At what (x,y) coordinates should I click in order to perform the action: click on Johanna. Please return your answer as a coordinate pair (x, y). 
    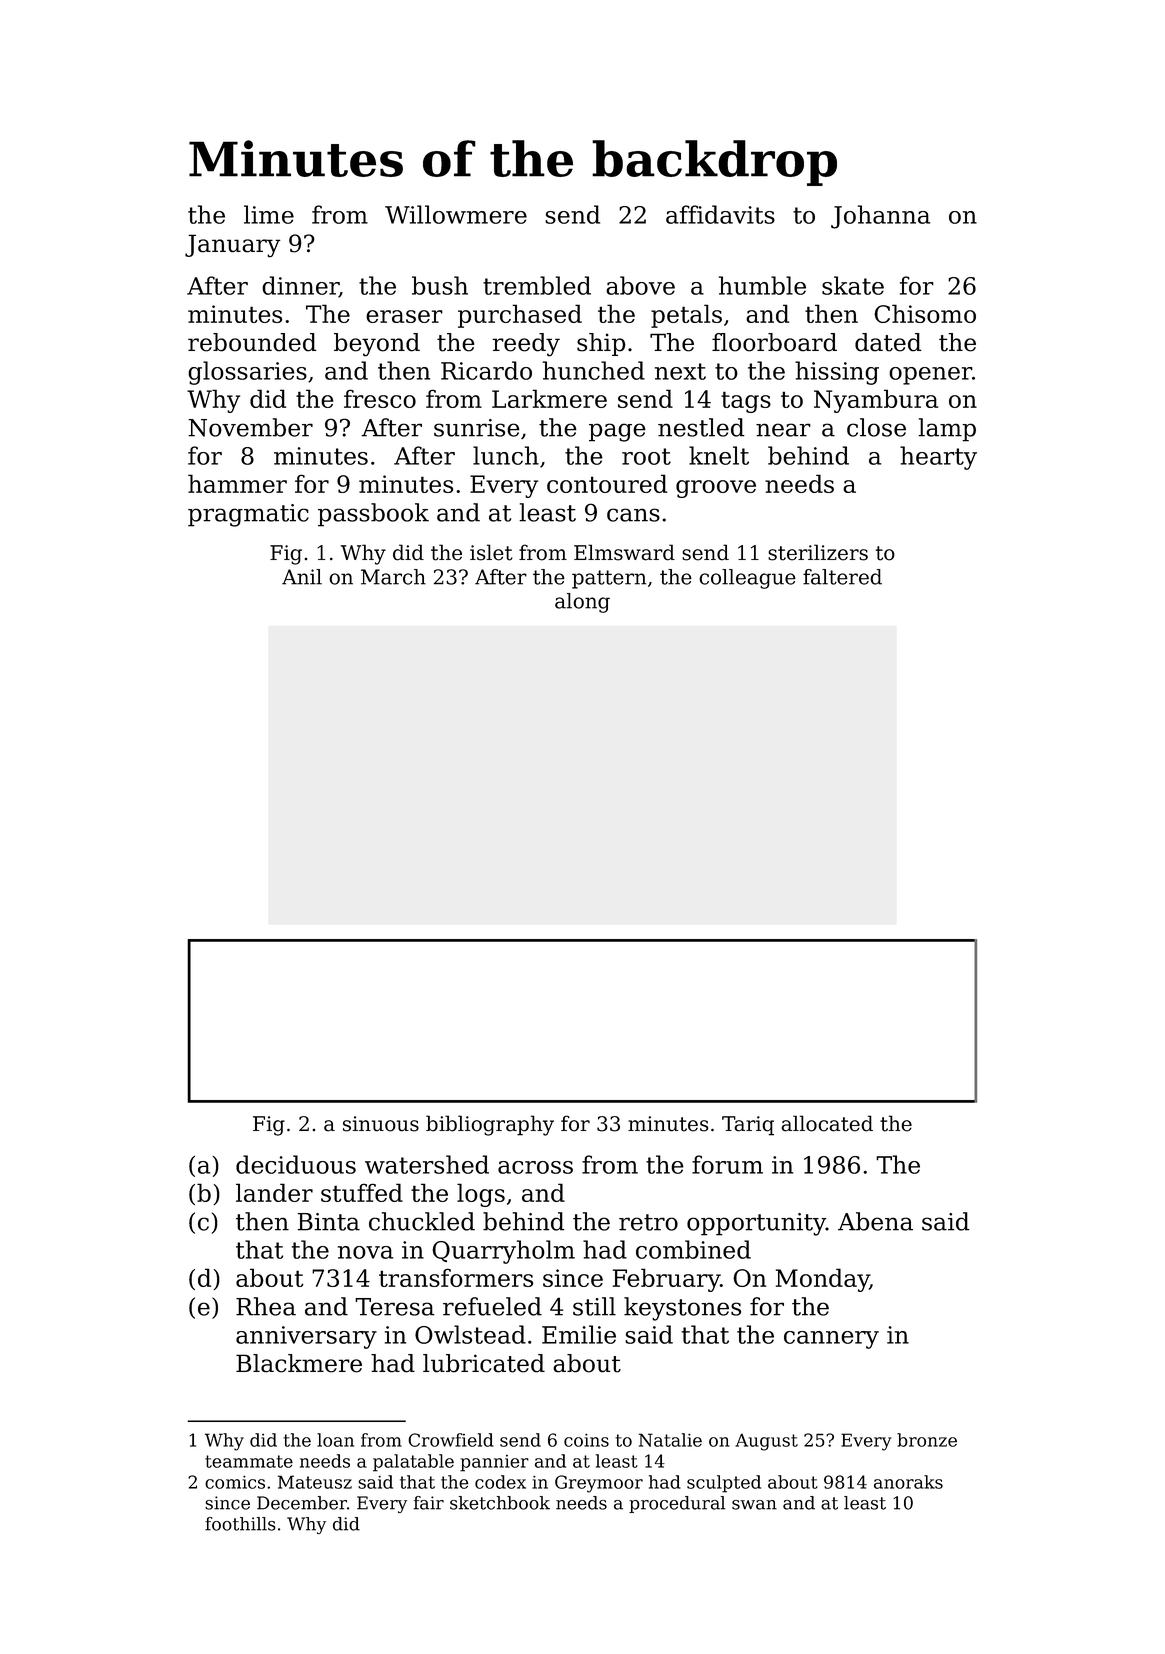
    Looking at the image, I should click on (880, 217).
